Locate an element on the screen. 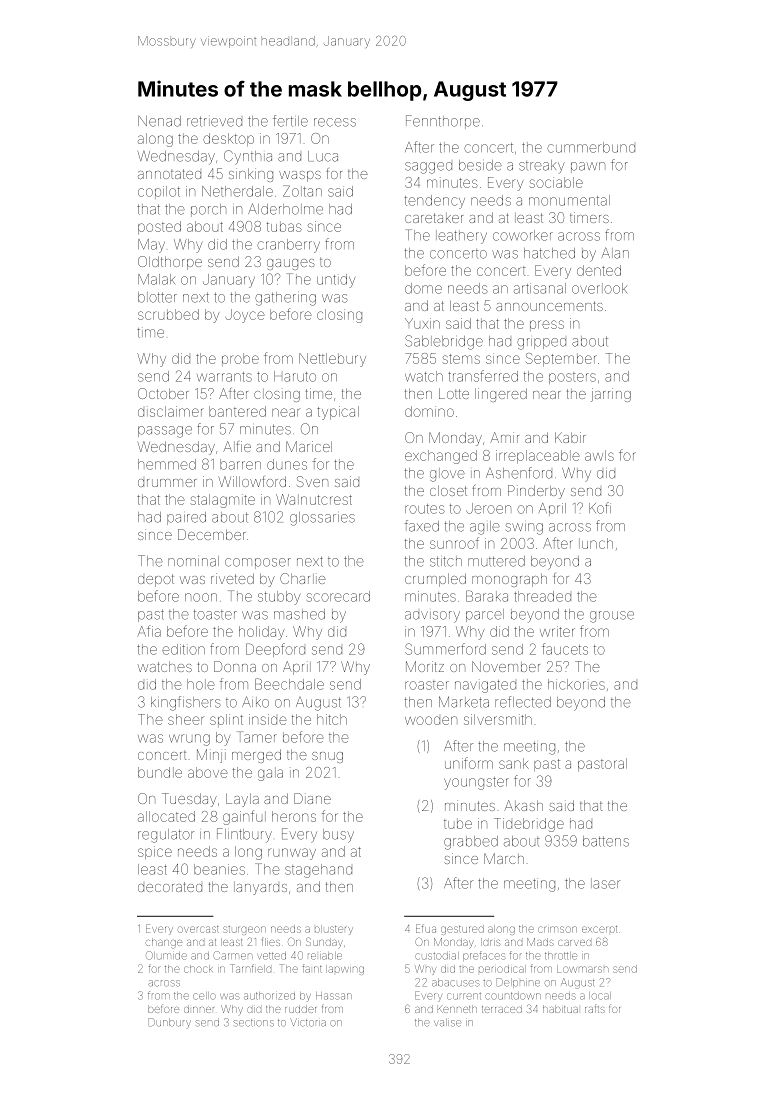 This screenshot has width=776, height=1101. Sablebridge is located at coordinates (444, 342).
